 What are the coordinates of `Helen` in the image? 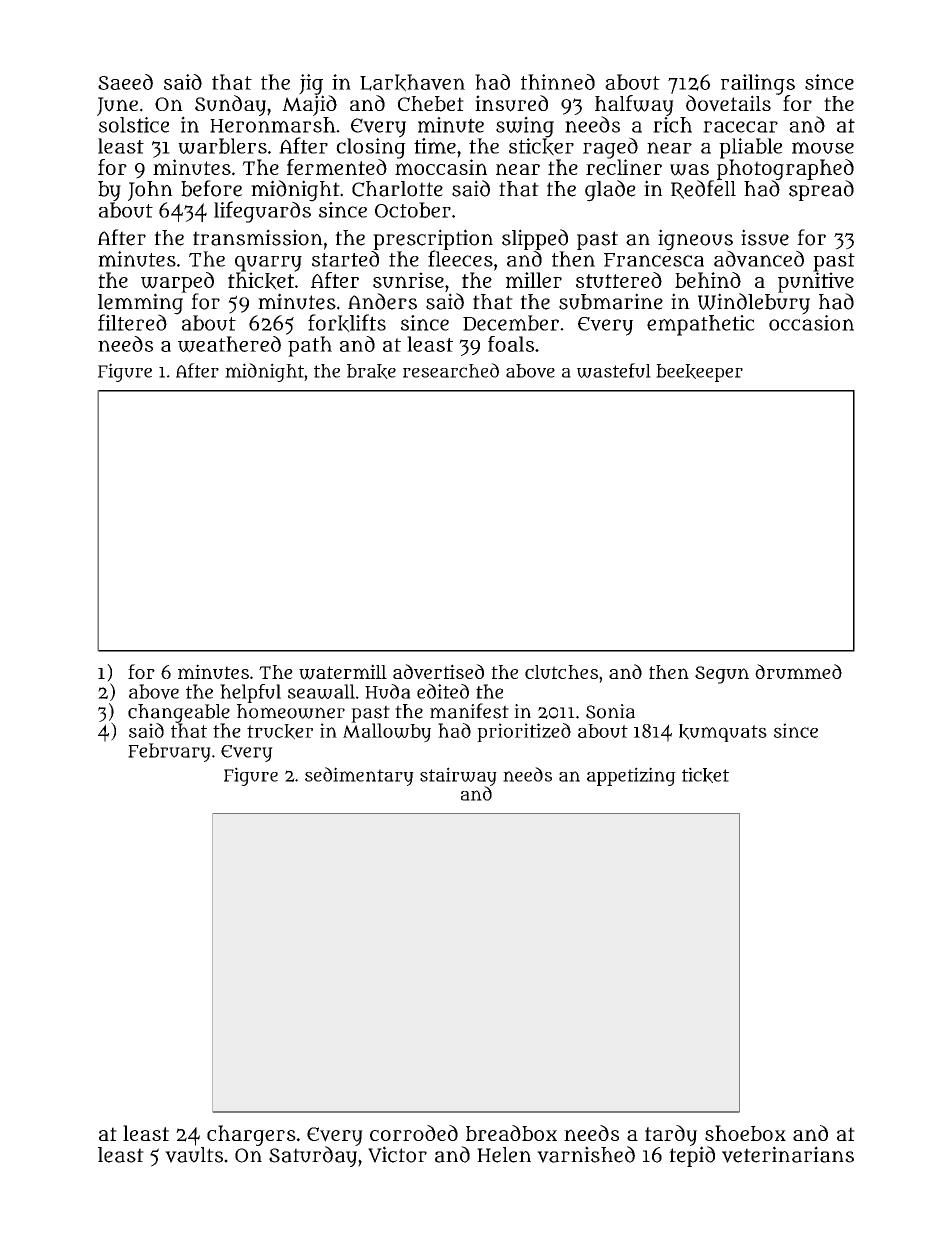 It's located at (504, 1155).
